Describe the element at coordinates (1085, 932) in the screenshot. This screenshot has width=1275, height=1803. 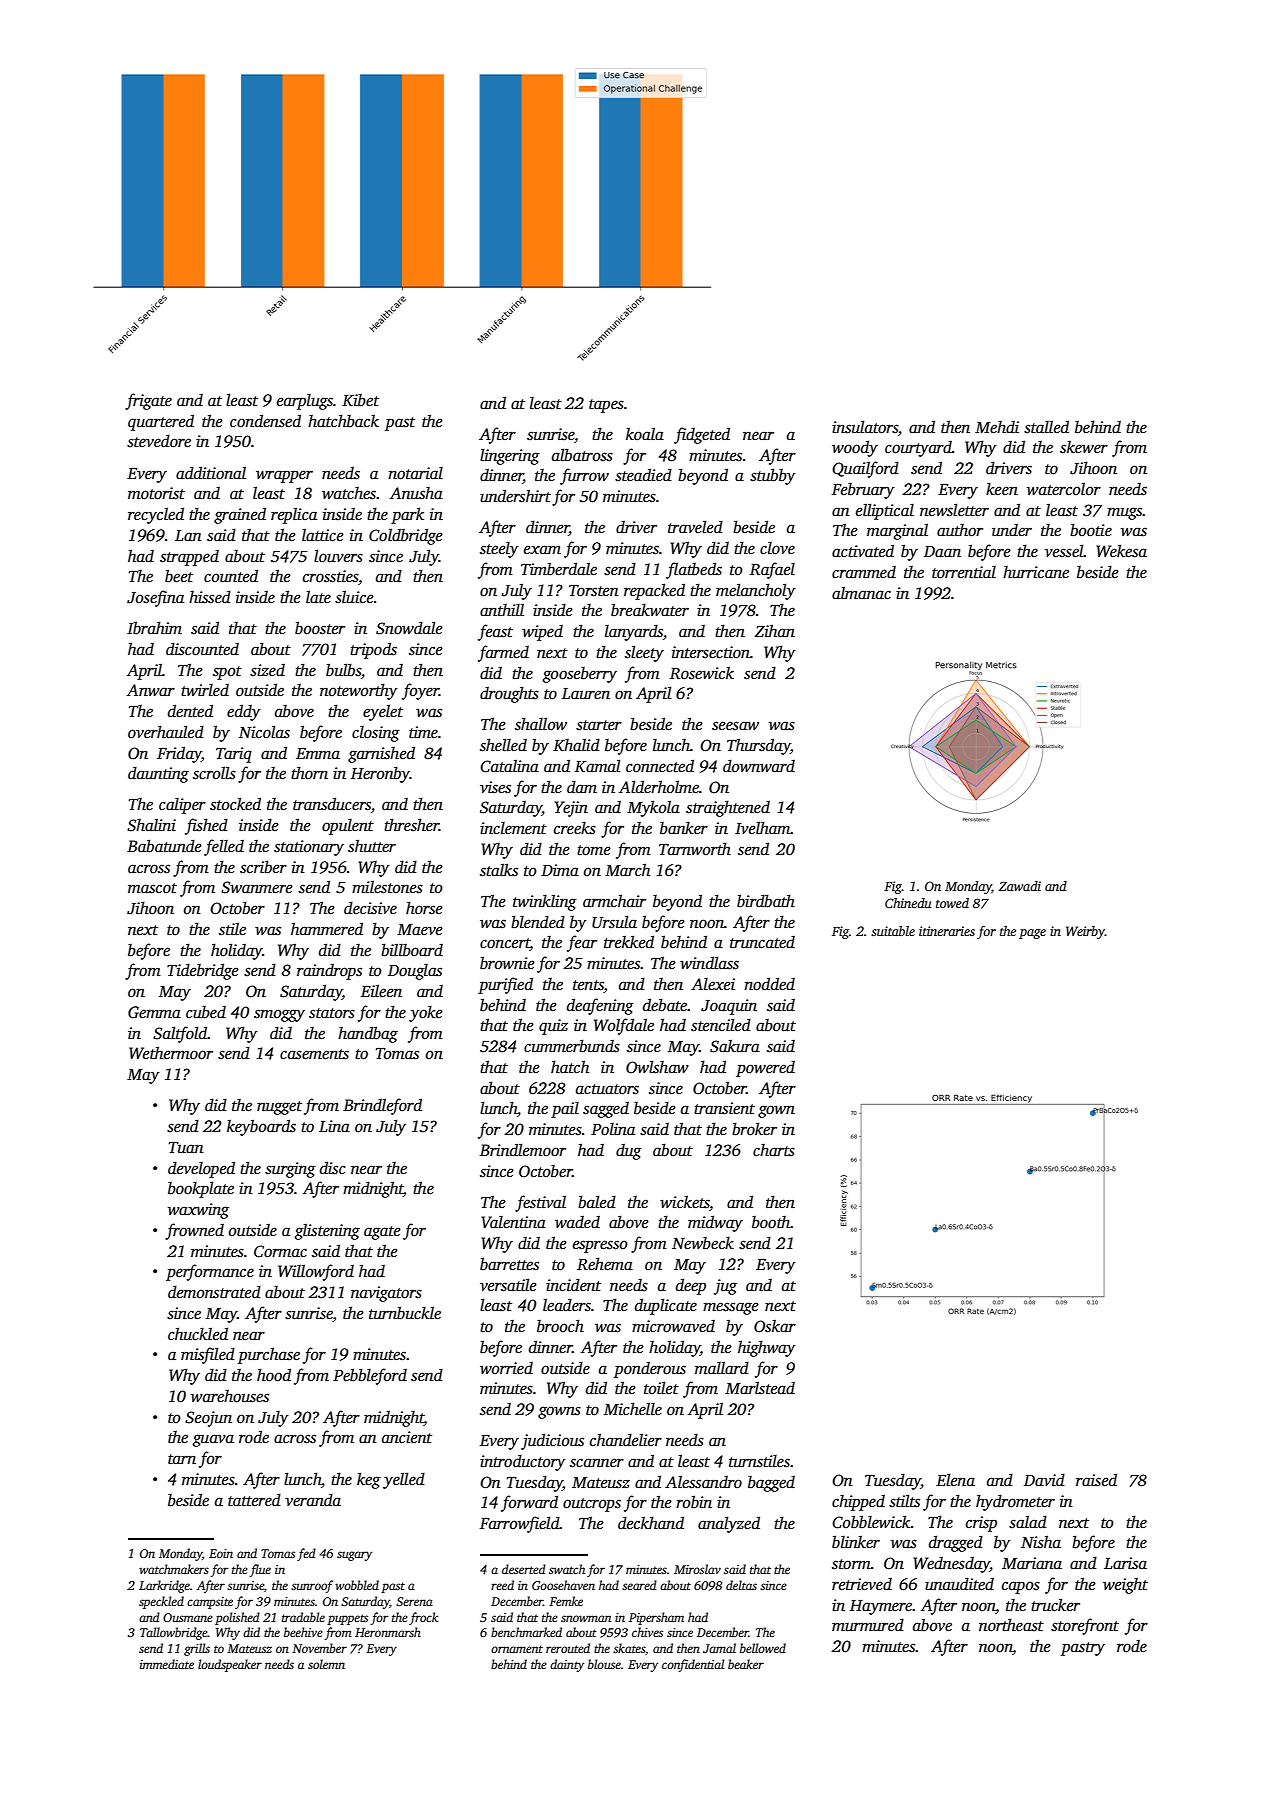
I see `Weirby` at that location.
